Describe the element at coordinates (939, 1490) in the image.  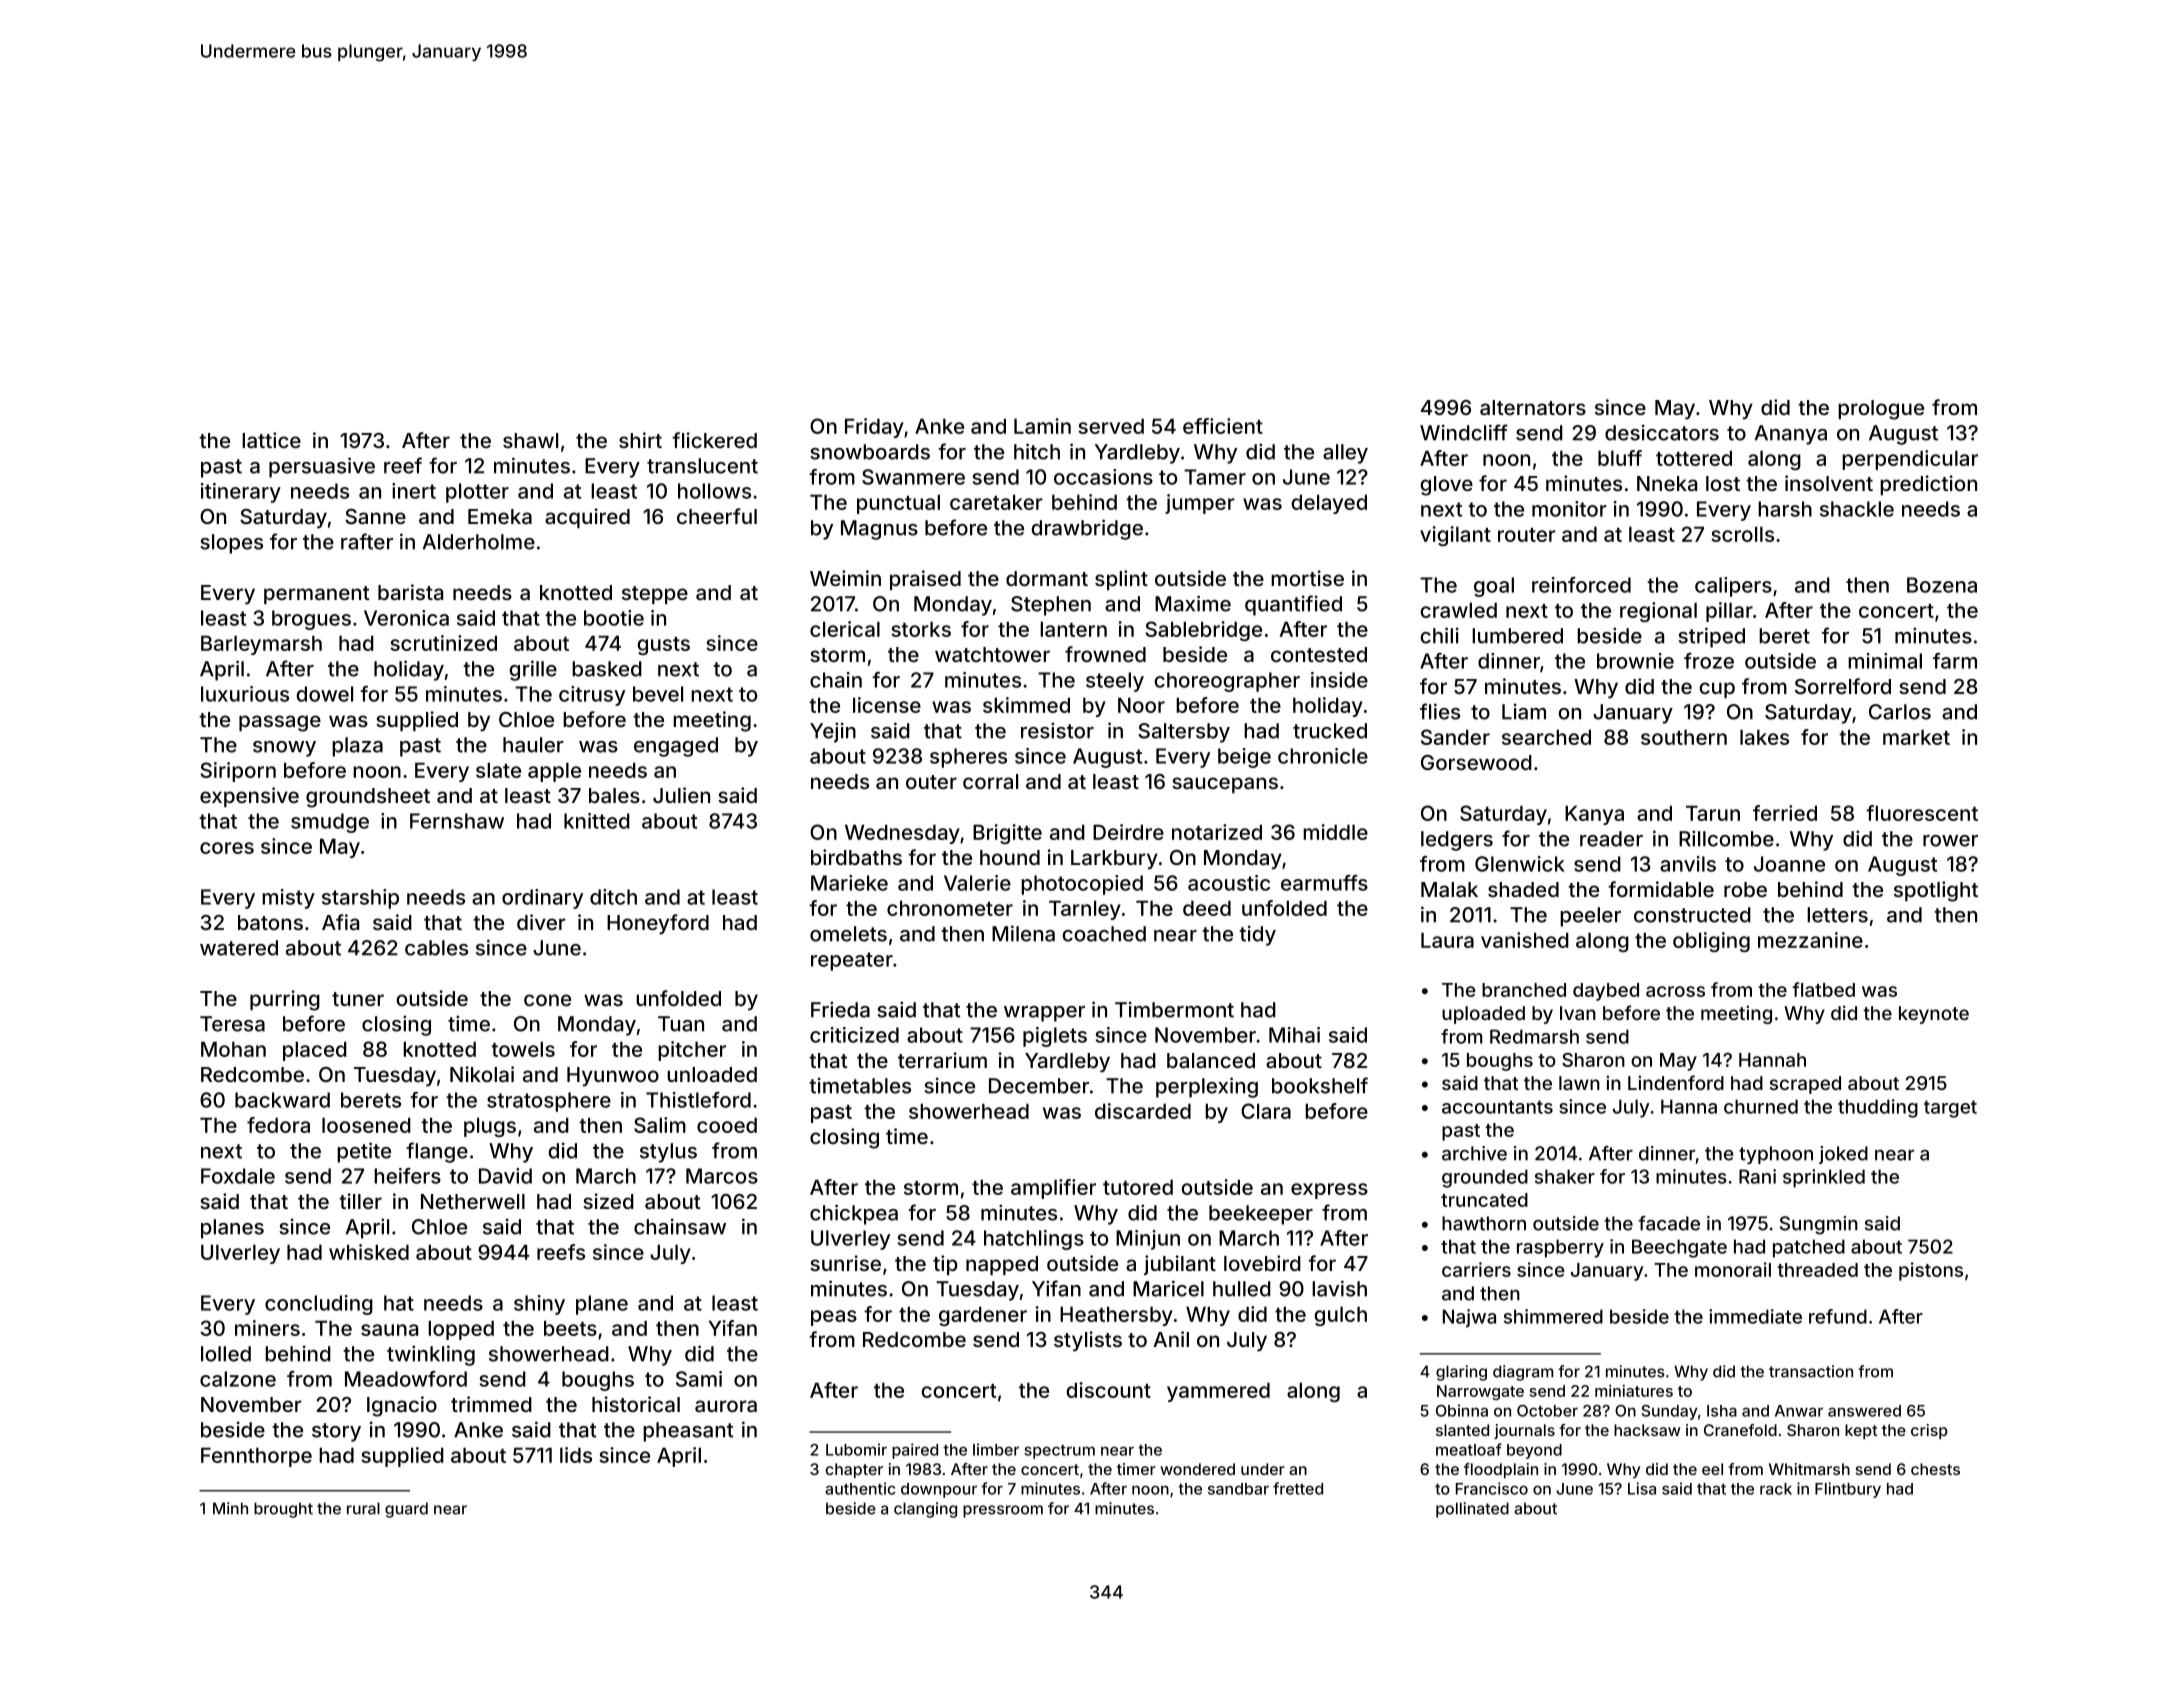
I see `downpour` at that location.
